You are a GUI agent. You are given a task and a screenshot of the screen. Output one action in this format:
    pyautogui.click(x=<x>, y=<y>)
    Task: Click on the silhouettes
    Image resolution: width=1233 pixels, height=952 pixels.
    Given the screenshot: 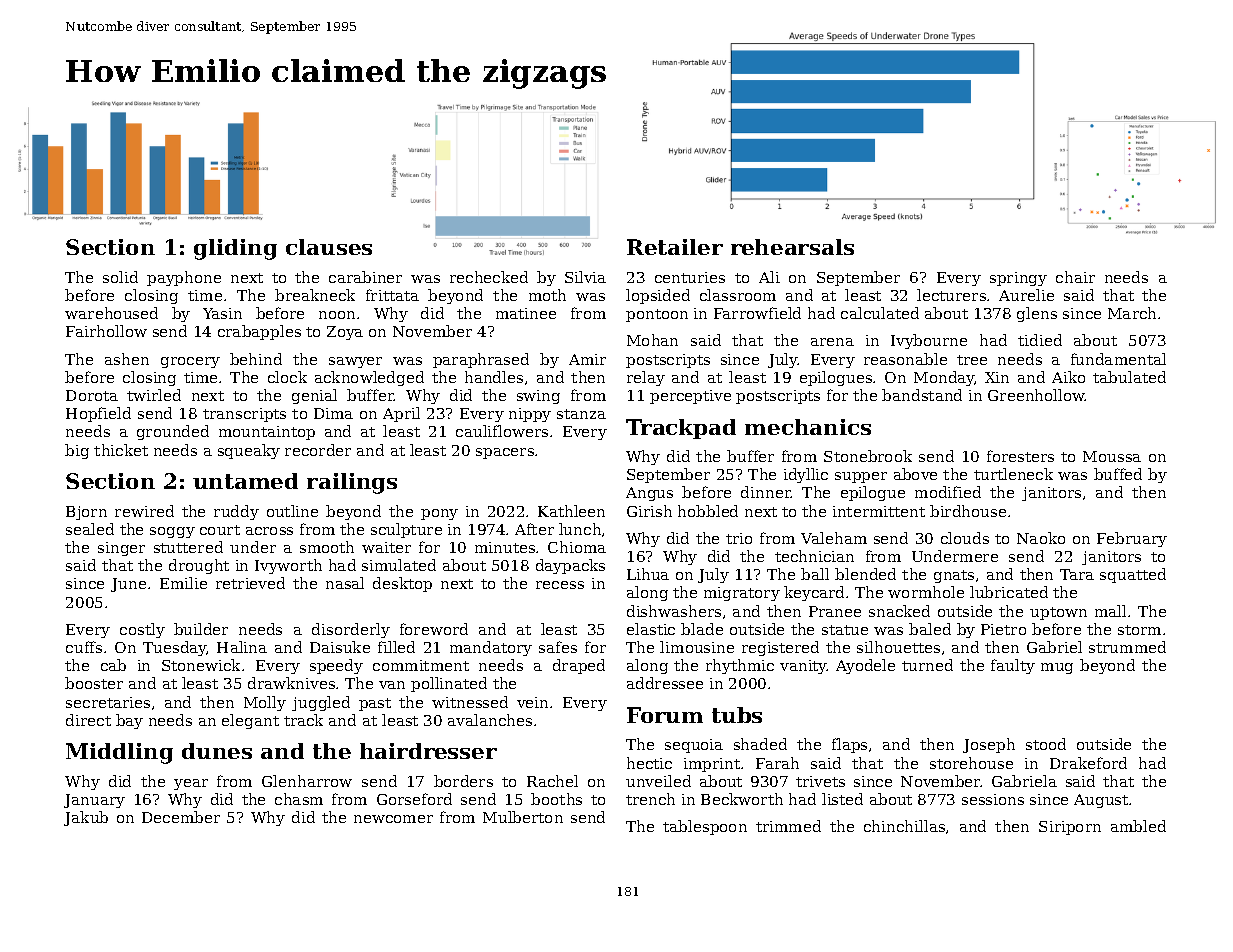 What is the action you would take?
    pyautogui.click(x=898, y=647)
